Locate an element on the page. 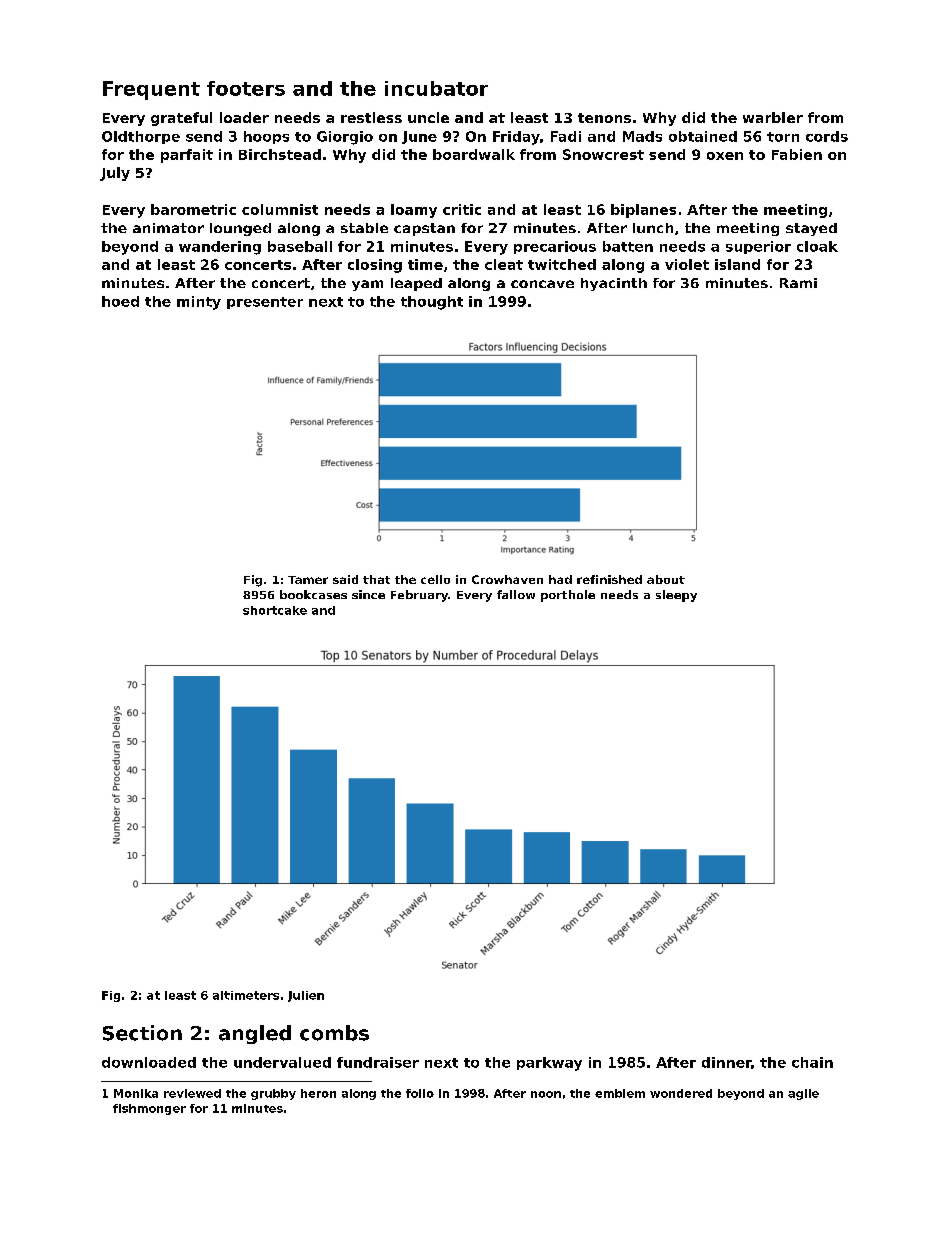 The width and height of the page is (952, 1233). sleepy is located at coordinates (676, 596).
